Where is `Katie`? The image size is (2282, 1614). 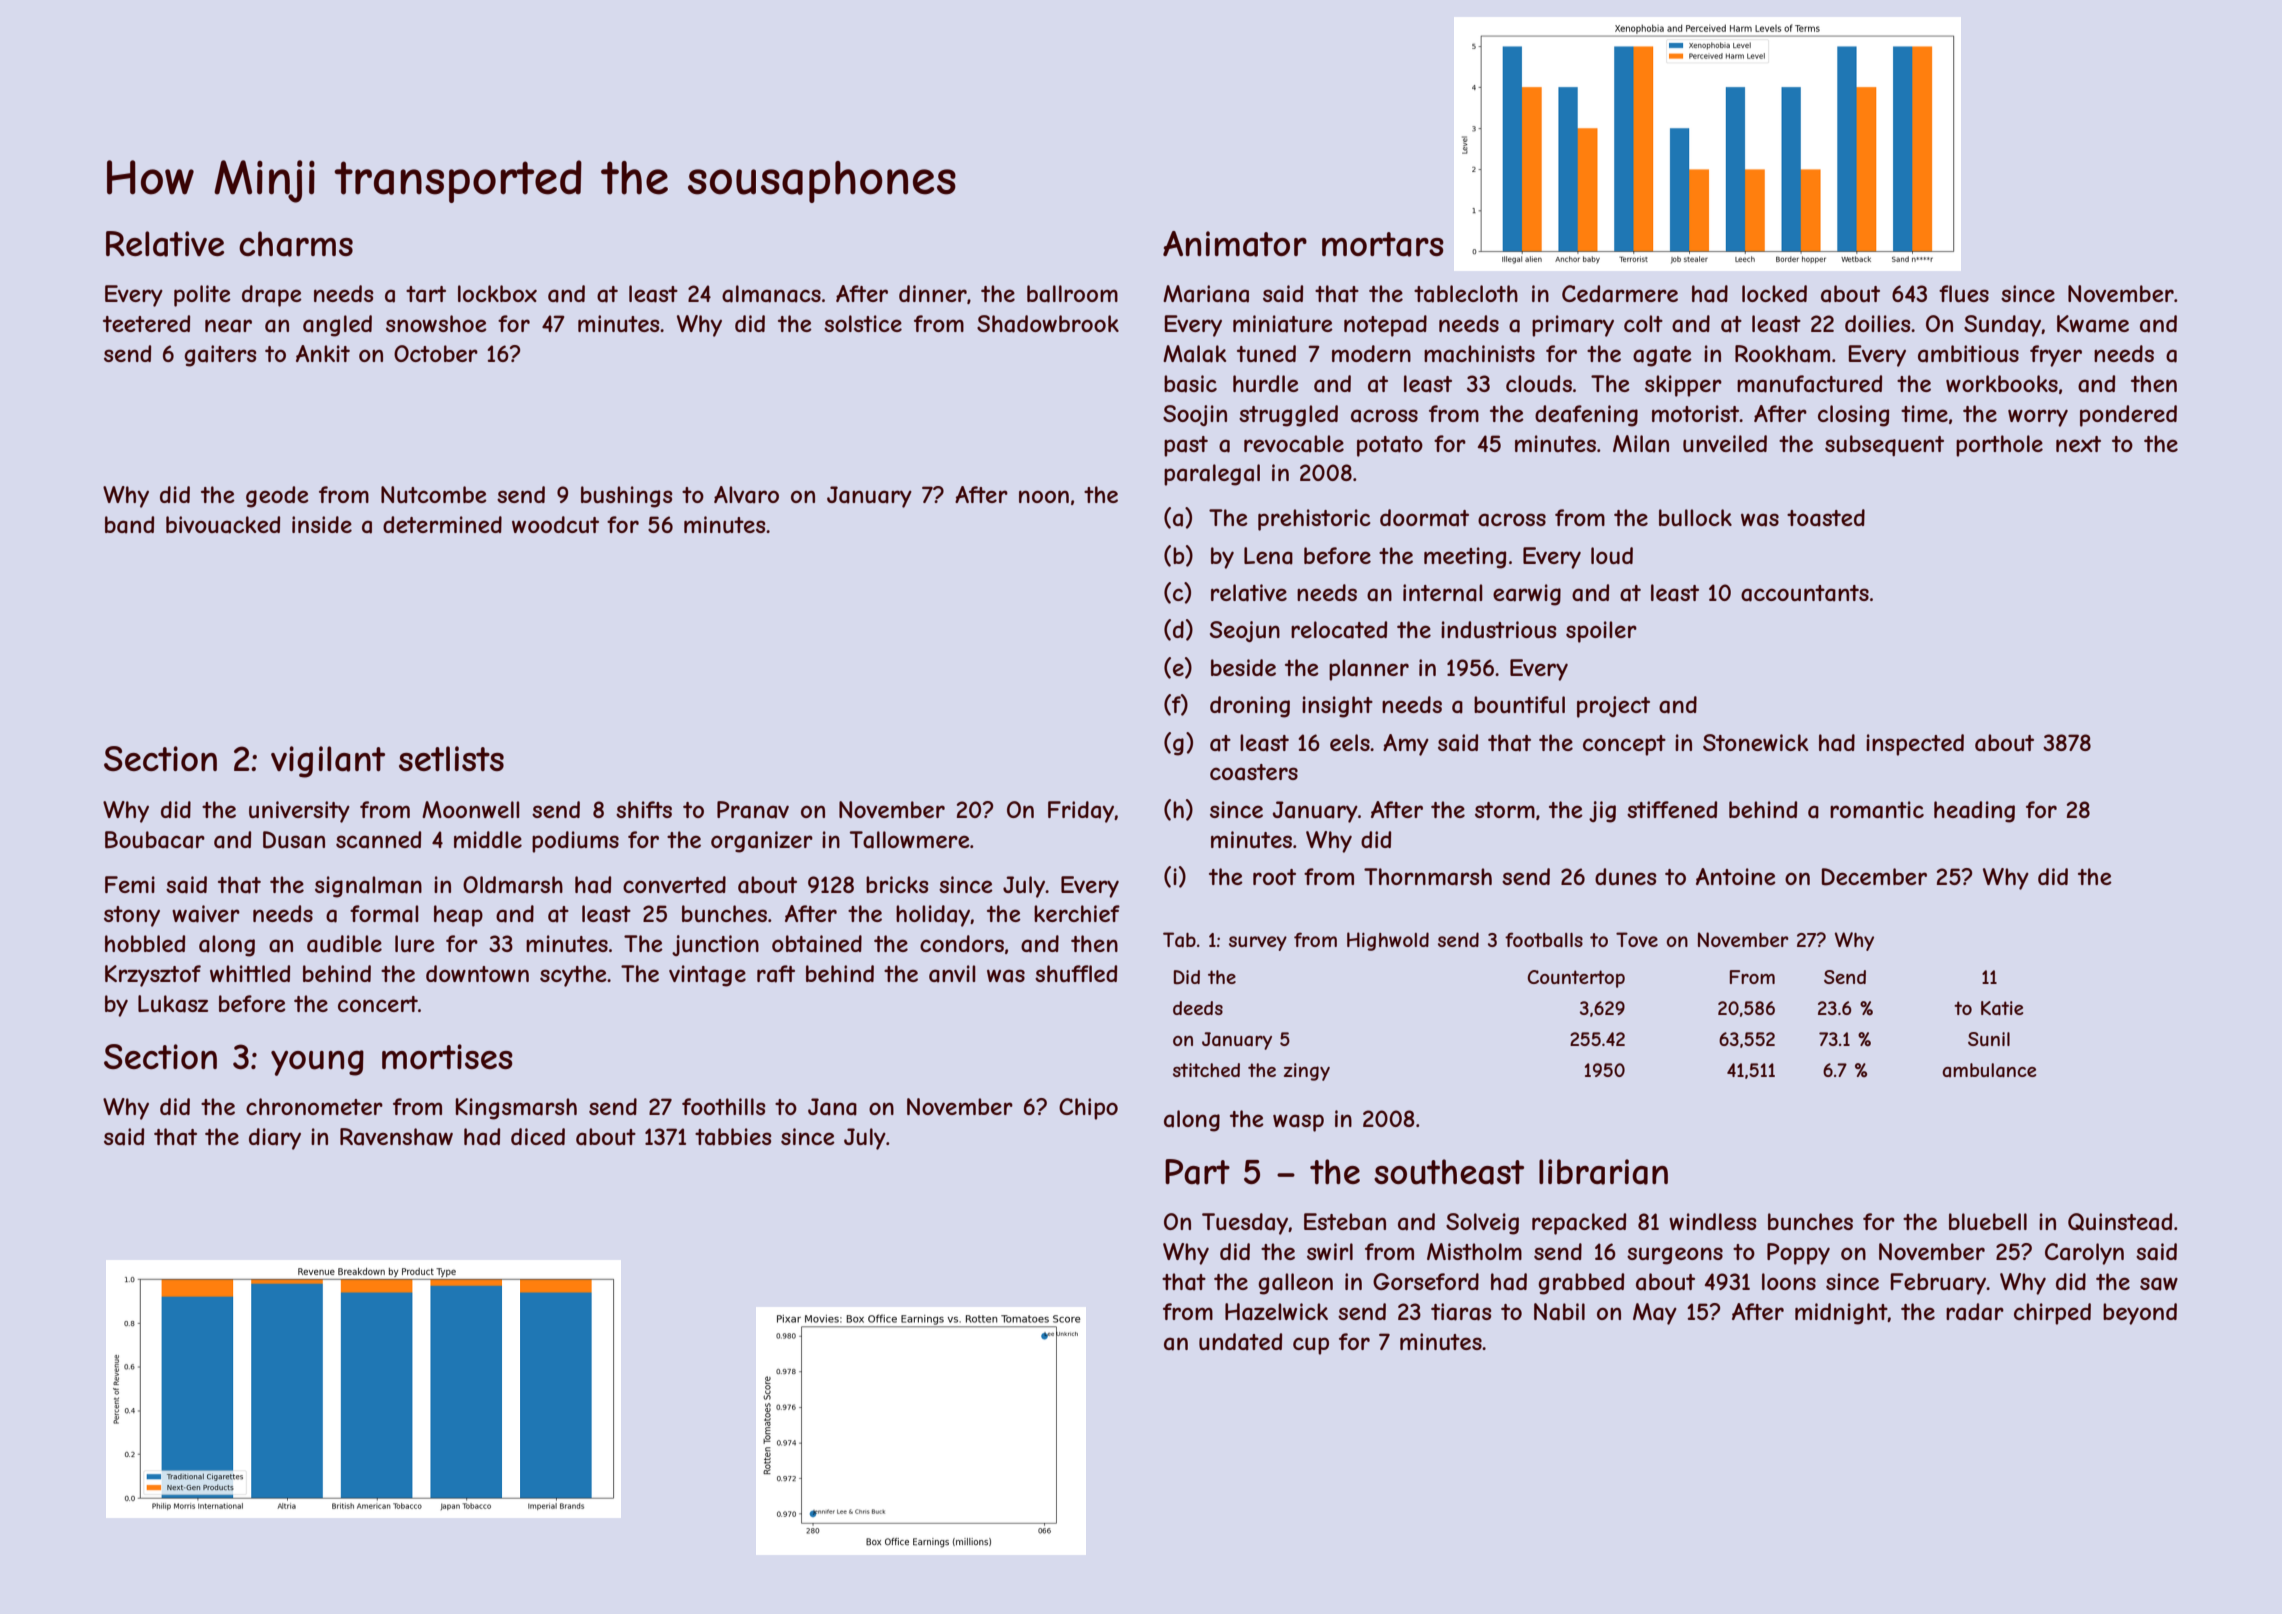 Katie is located at coordinates (2002, 1008).
